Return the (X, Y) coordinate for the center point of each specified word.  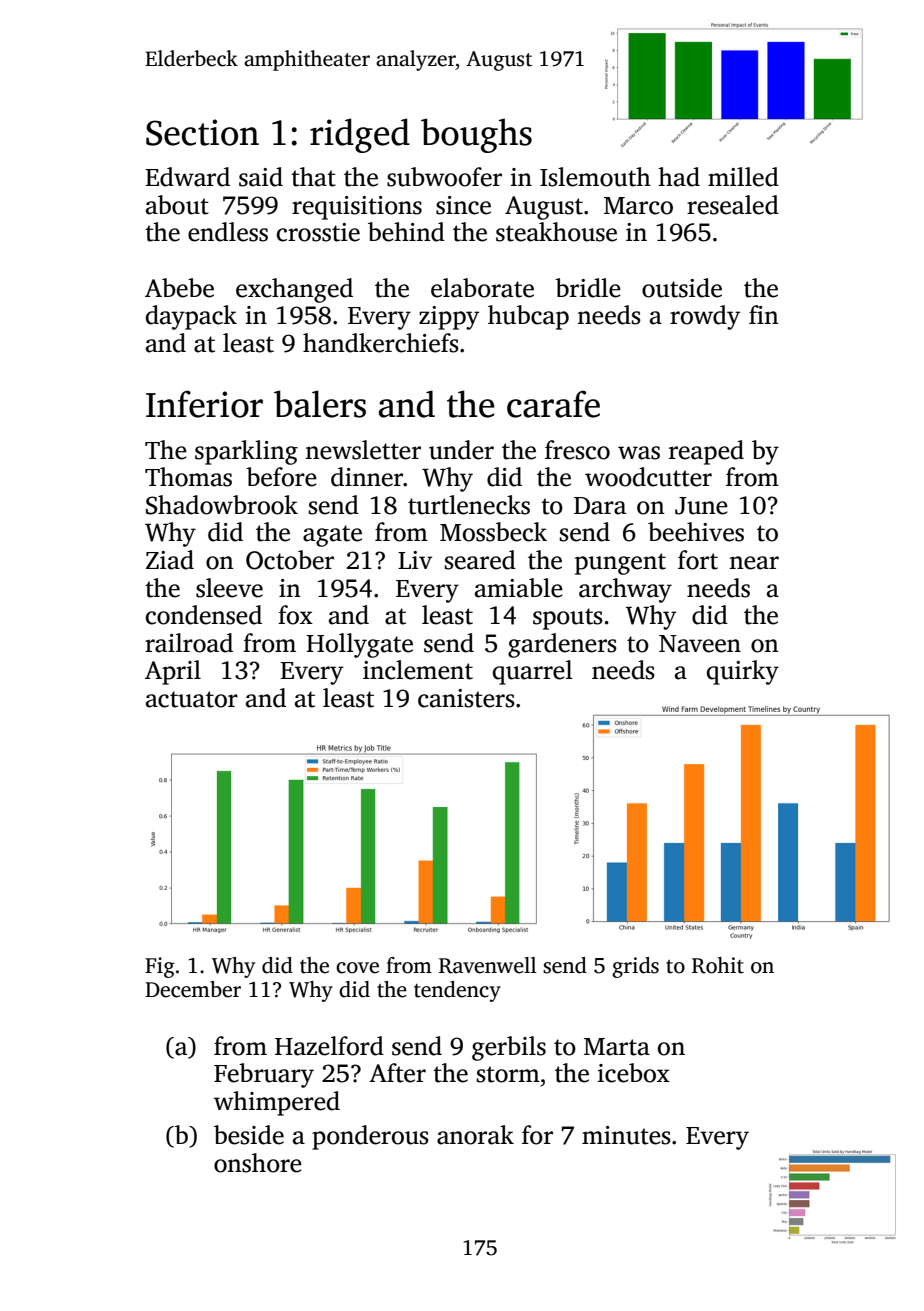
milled (743, 177)
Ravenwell (488, 965)
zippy (449, 318)
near (754, 563)
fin (764, 314)
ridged (360, 135)
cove (357, 968)
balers (320, 404)
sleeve (229, 588)
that (313, 177)
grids (635, 967)
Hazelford (329, 1046)
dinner (367, 477)
